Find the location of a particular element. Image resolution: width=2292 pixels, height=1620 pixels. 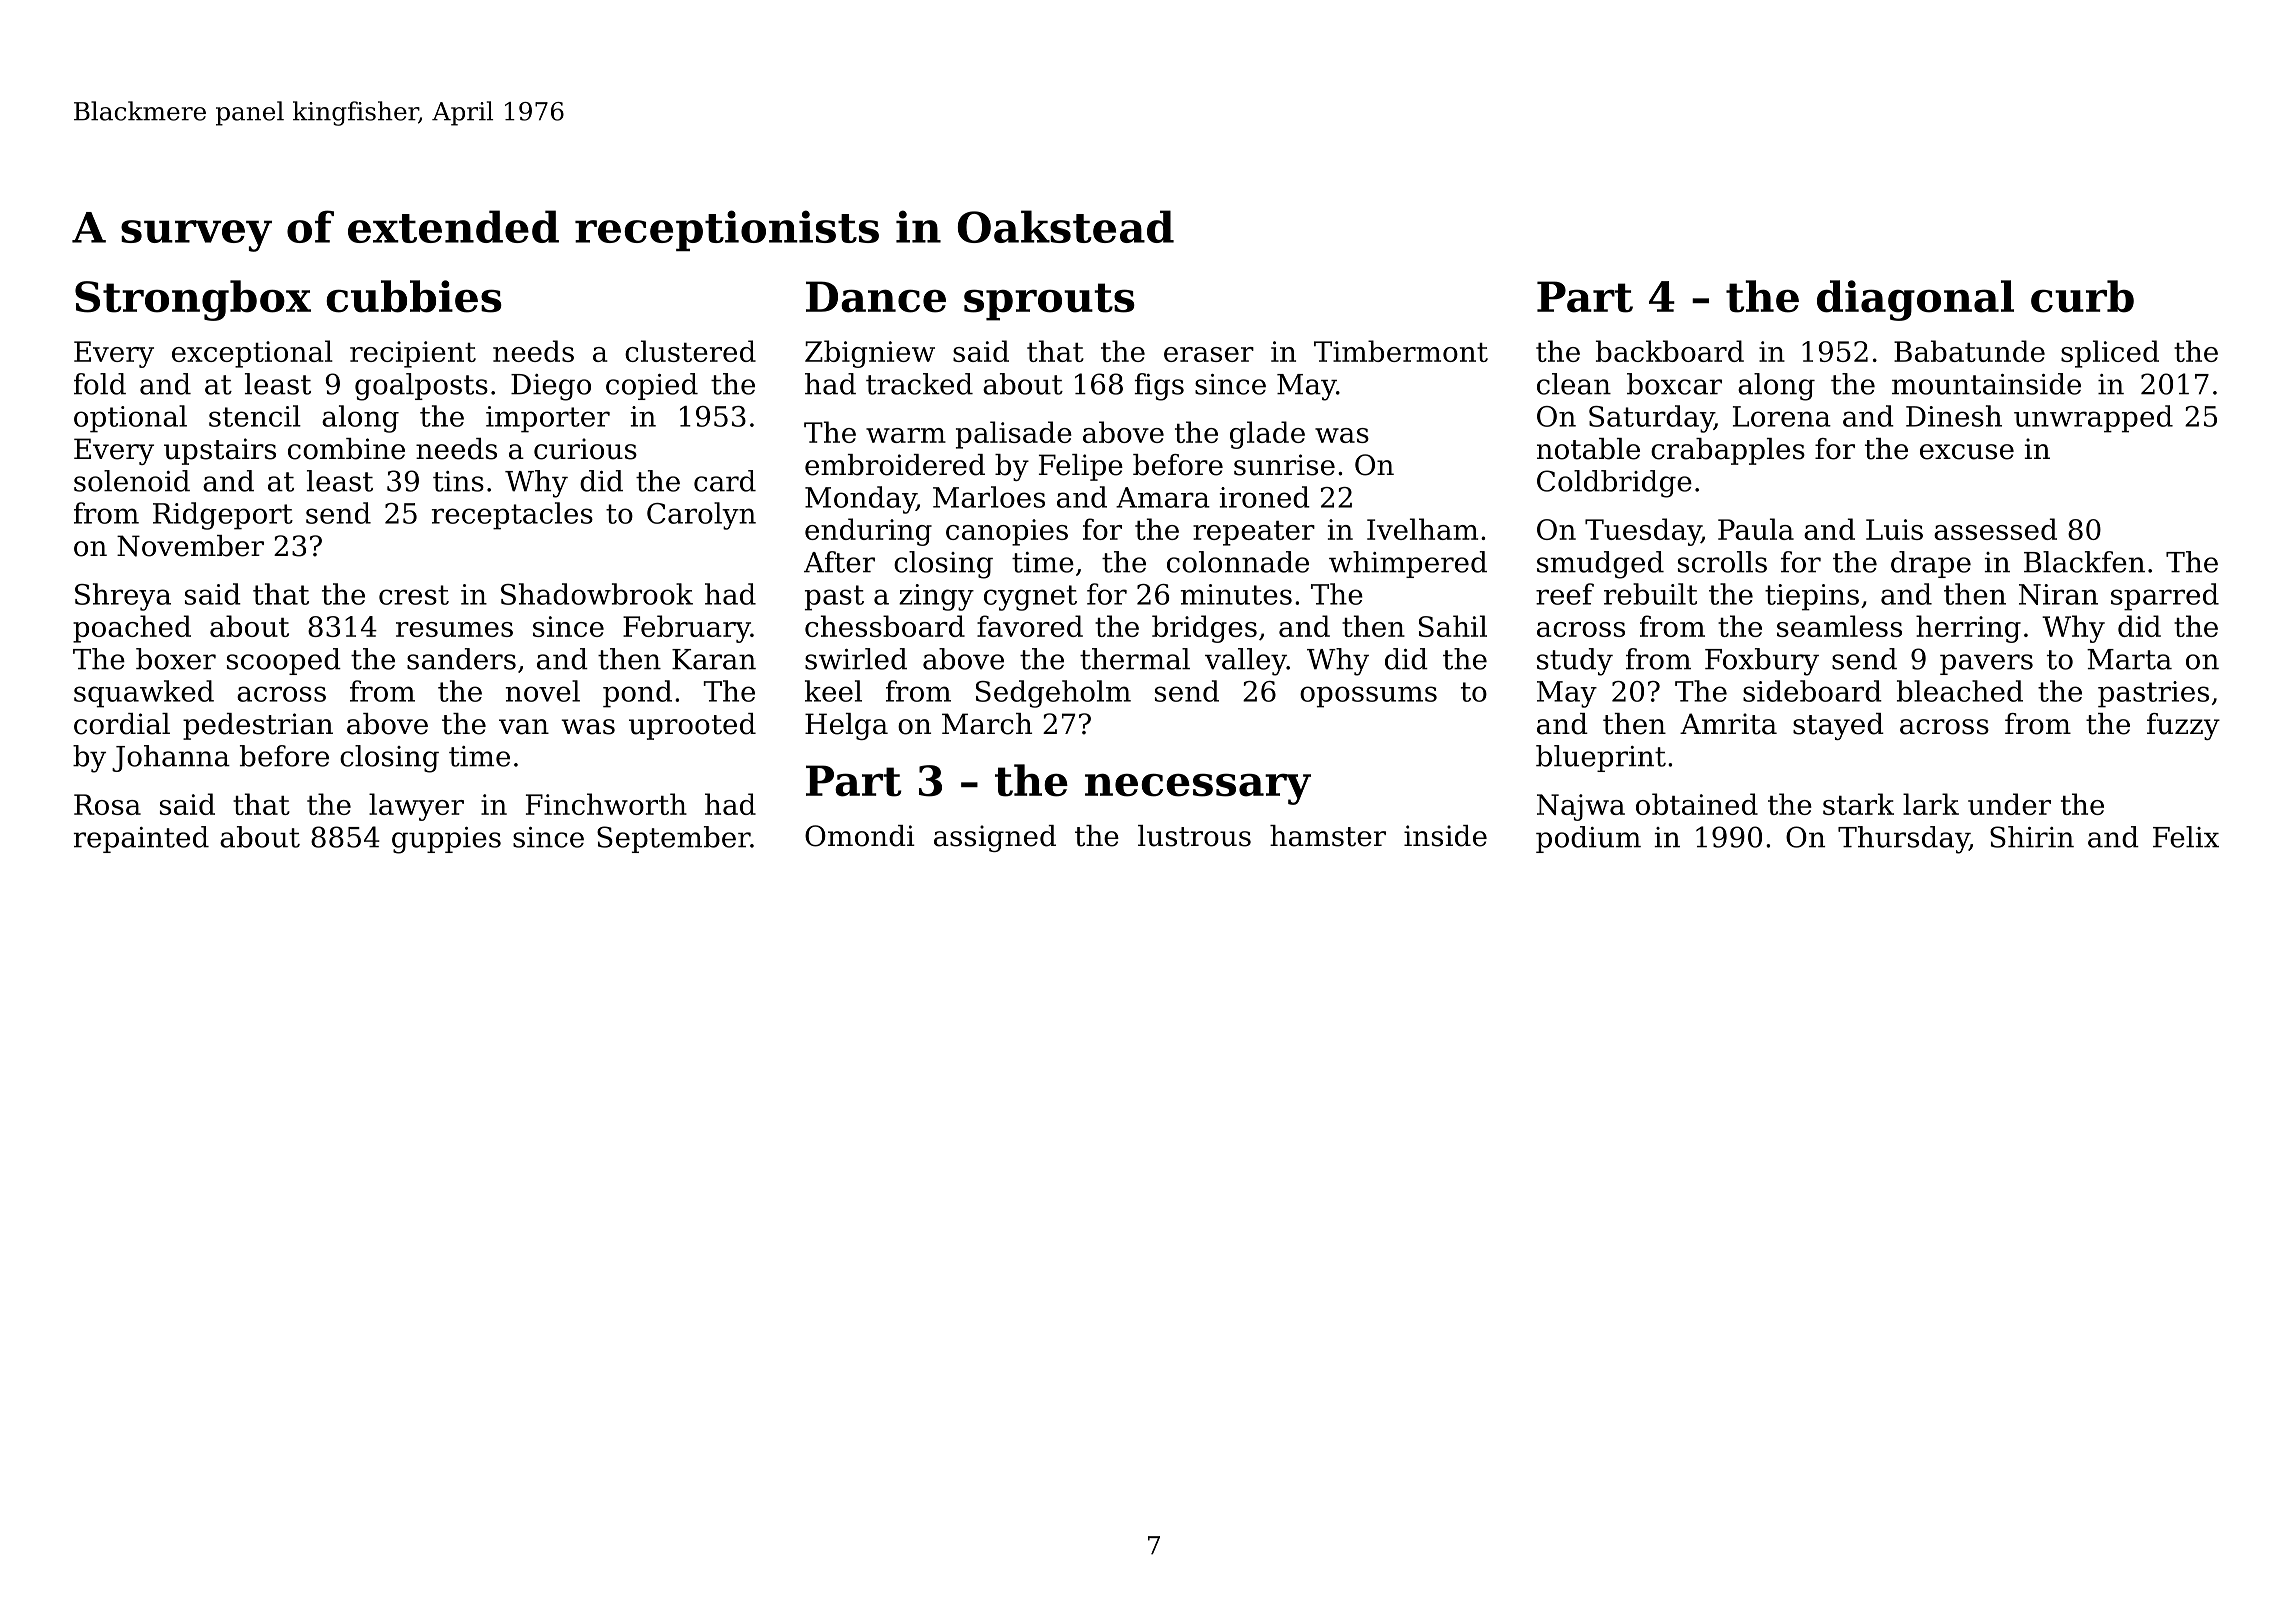

Shreya is located at coordinates (123, 597).
